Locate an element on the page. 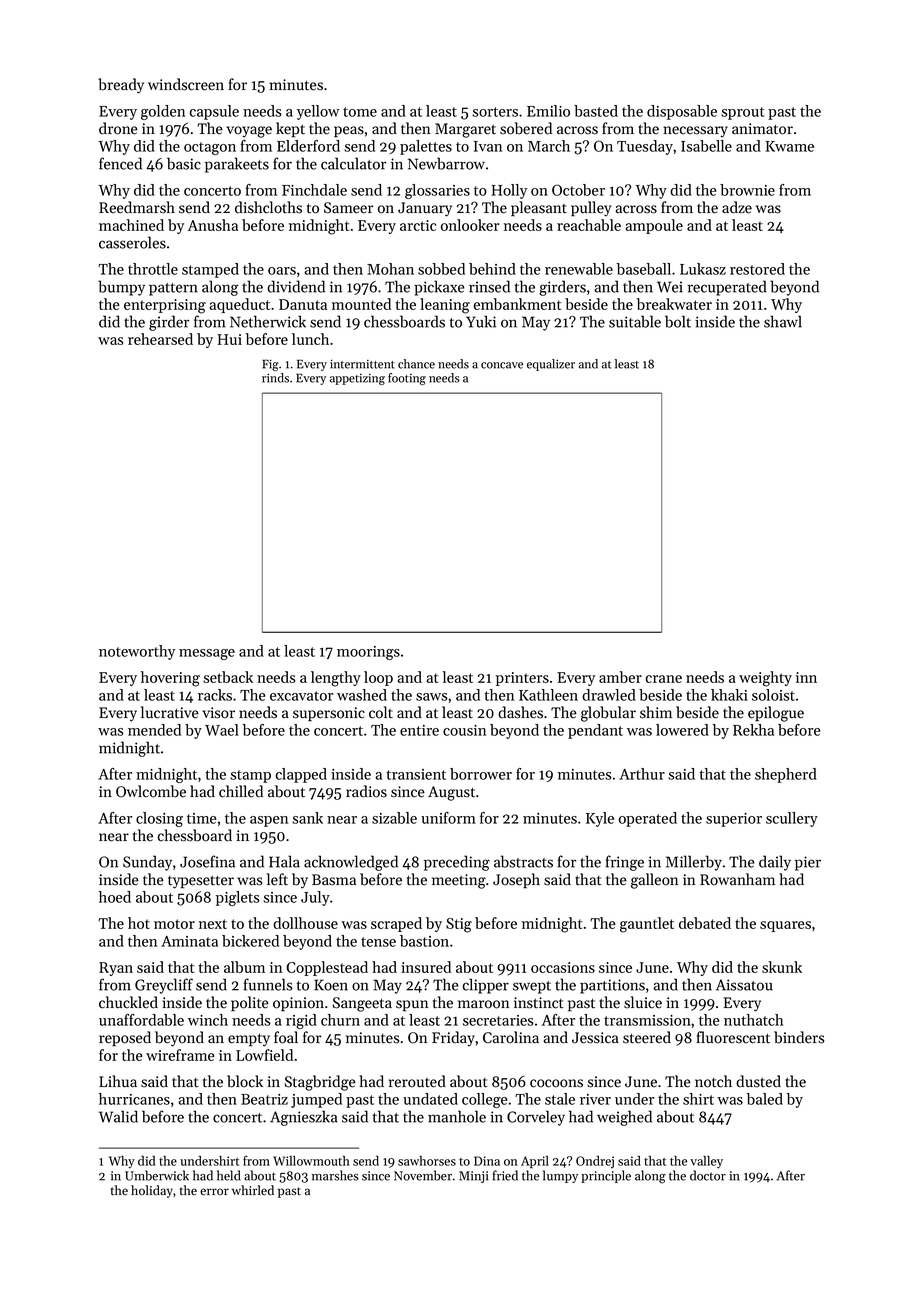  bumpy is located at coordinates (121, 288).
